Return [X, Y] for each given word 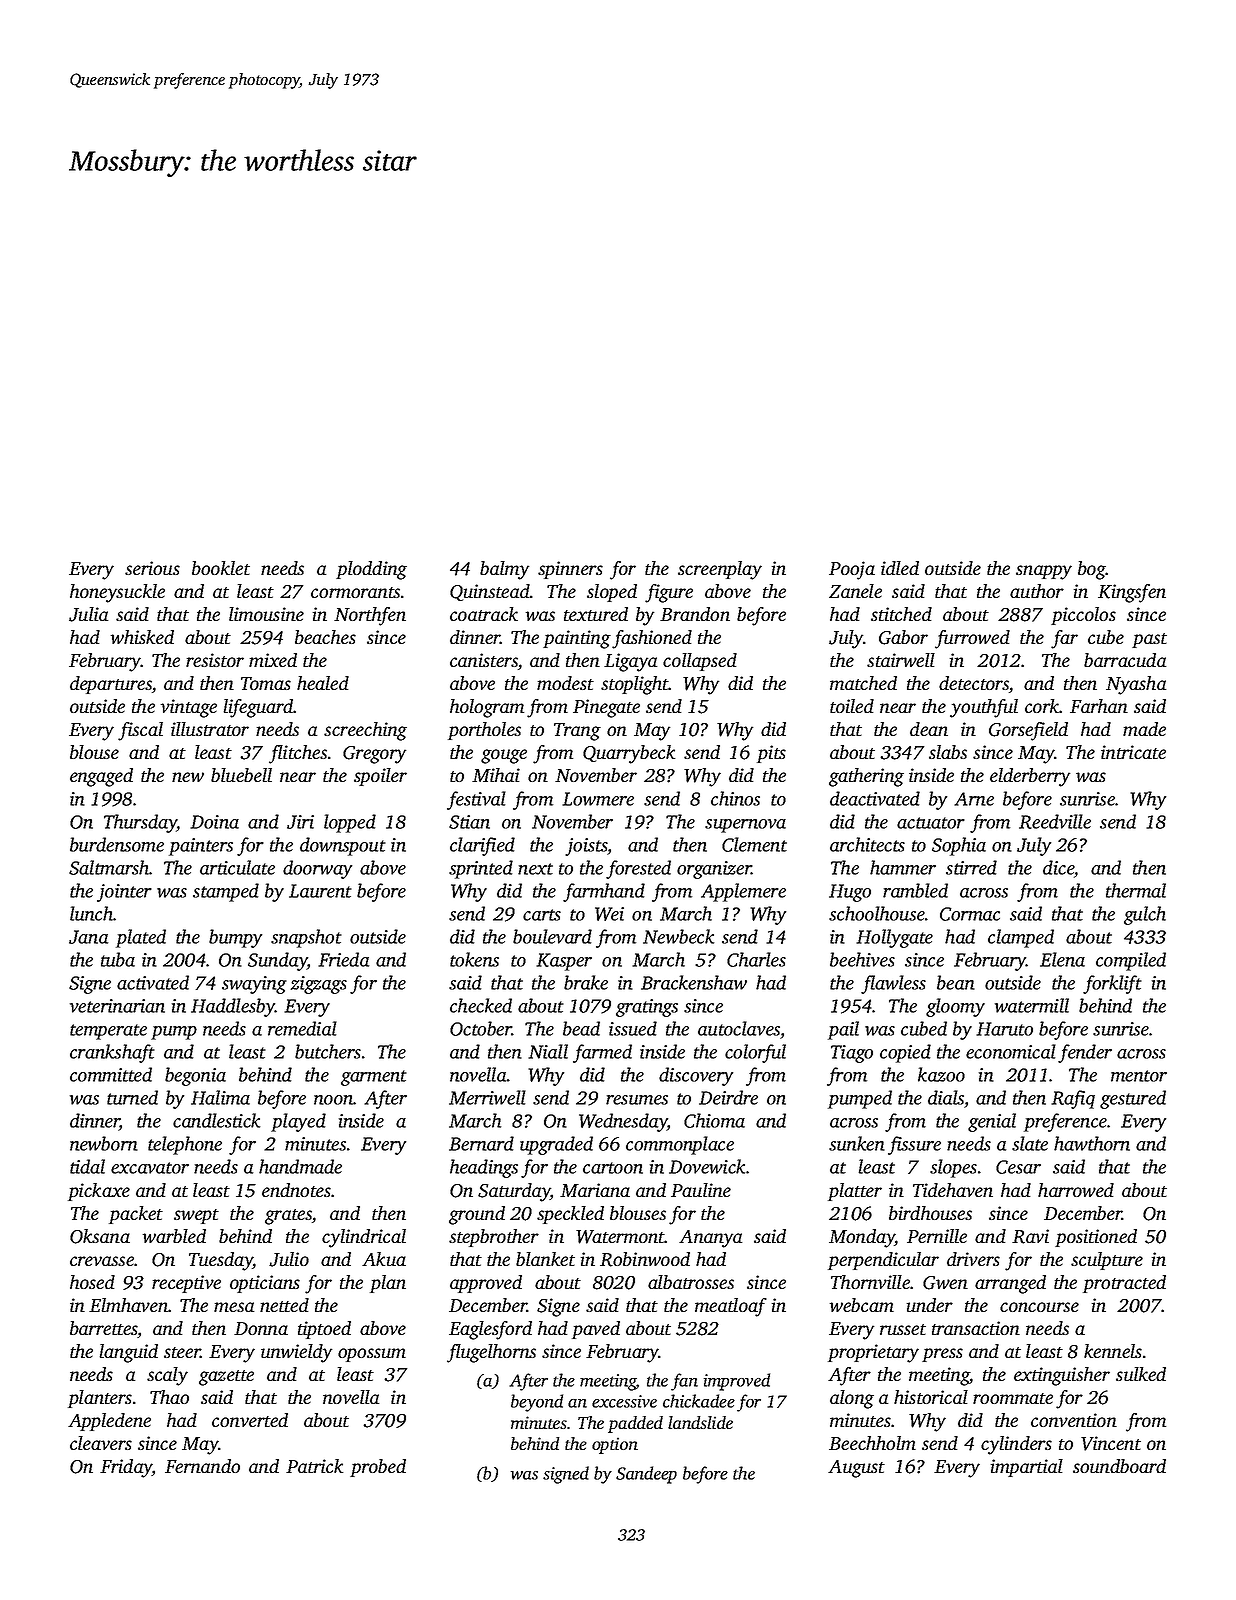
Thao [169, 1397]
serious [152, 568]
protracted [1124, 1284]
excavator [150, 1168]
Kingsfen [1132, 593]
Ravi [1030, 1236]
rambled [915, 890]
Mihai [496, 775]
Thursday [140, 823]
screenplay [720, 570]
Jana [88, 937]
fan [684, 1382]
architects [867, 844]
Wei [609, 914]
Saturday [514, 1192]
